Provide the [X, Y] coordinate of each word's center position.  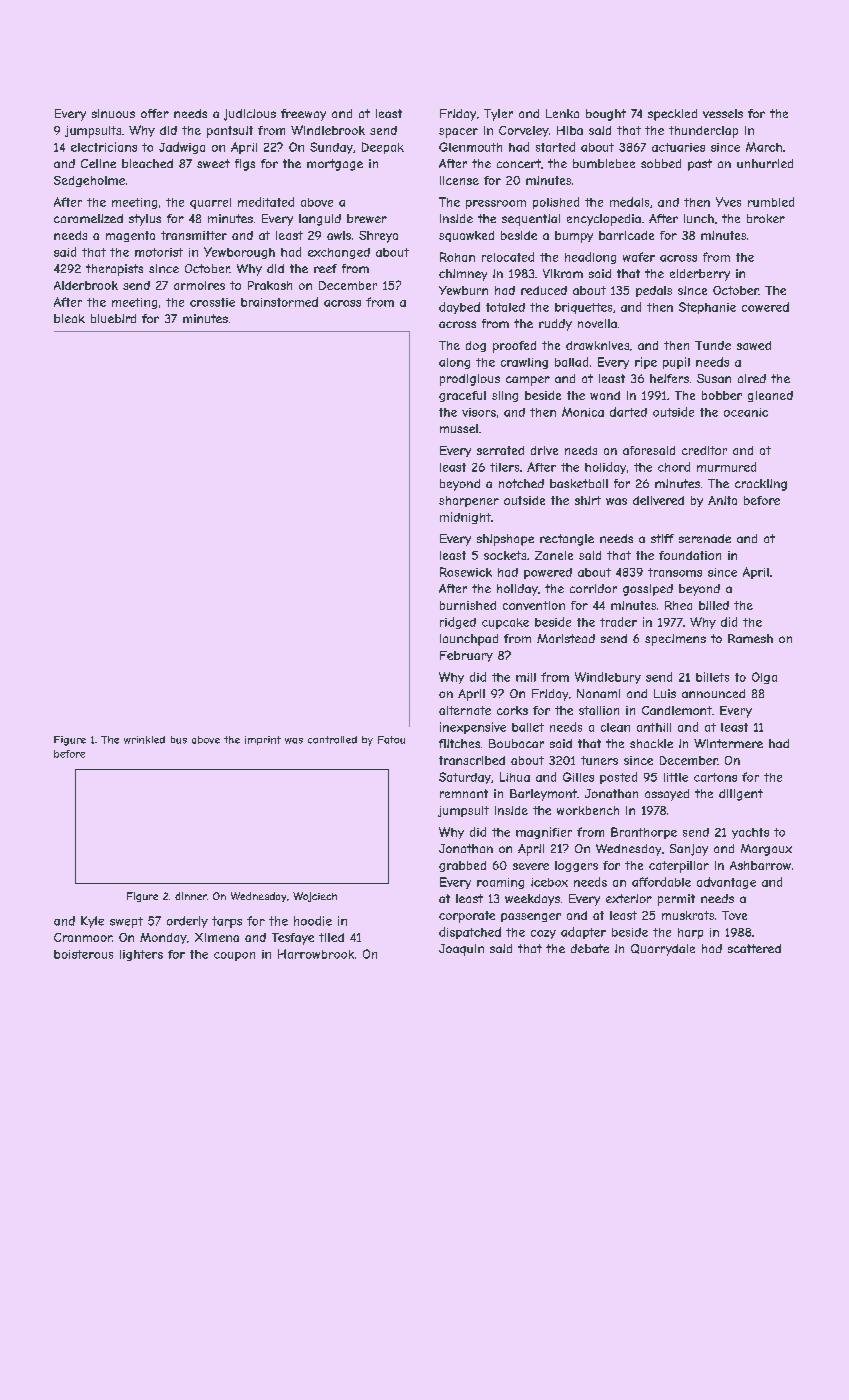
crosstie [212, 302]
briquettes [583, 308]
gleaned [770, 396]
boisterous [83, 954]
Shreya [378, 237]
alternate [465, 710]
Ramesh [750, 638]
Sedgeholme [89, 181]
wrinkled [144, 740]
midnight [465, 518]
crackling [761, 485]
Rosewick [466, 572]
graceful [462, 396]
